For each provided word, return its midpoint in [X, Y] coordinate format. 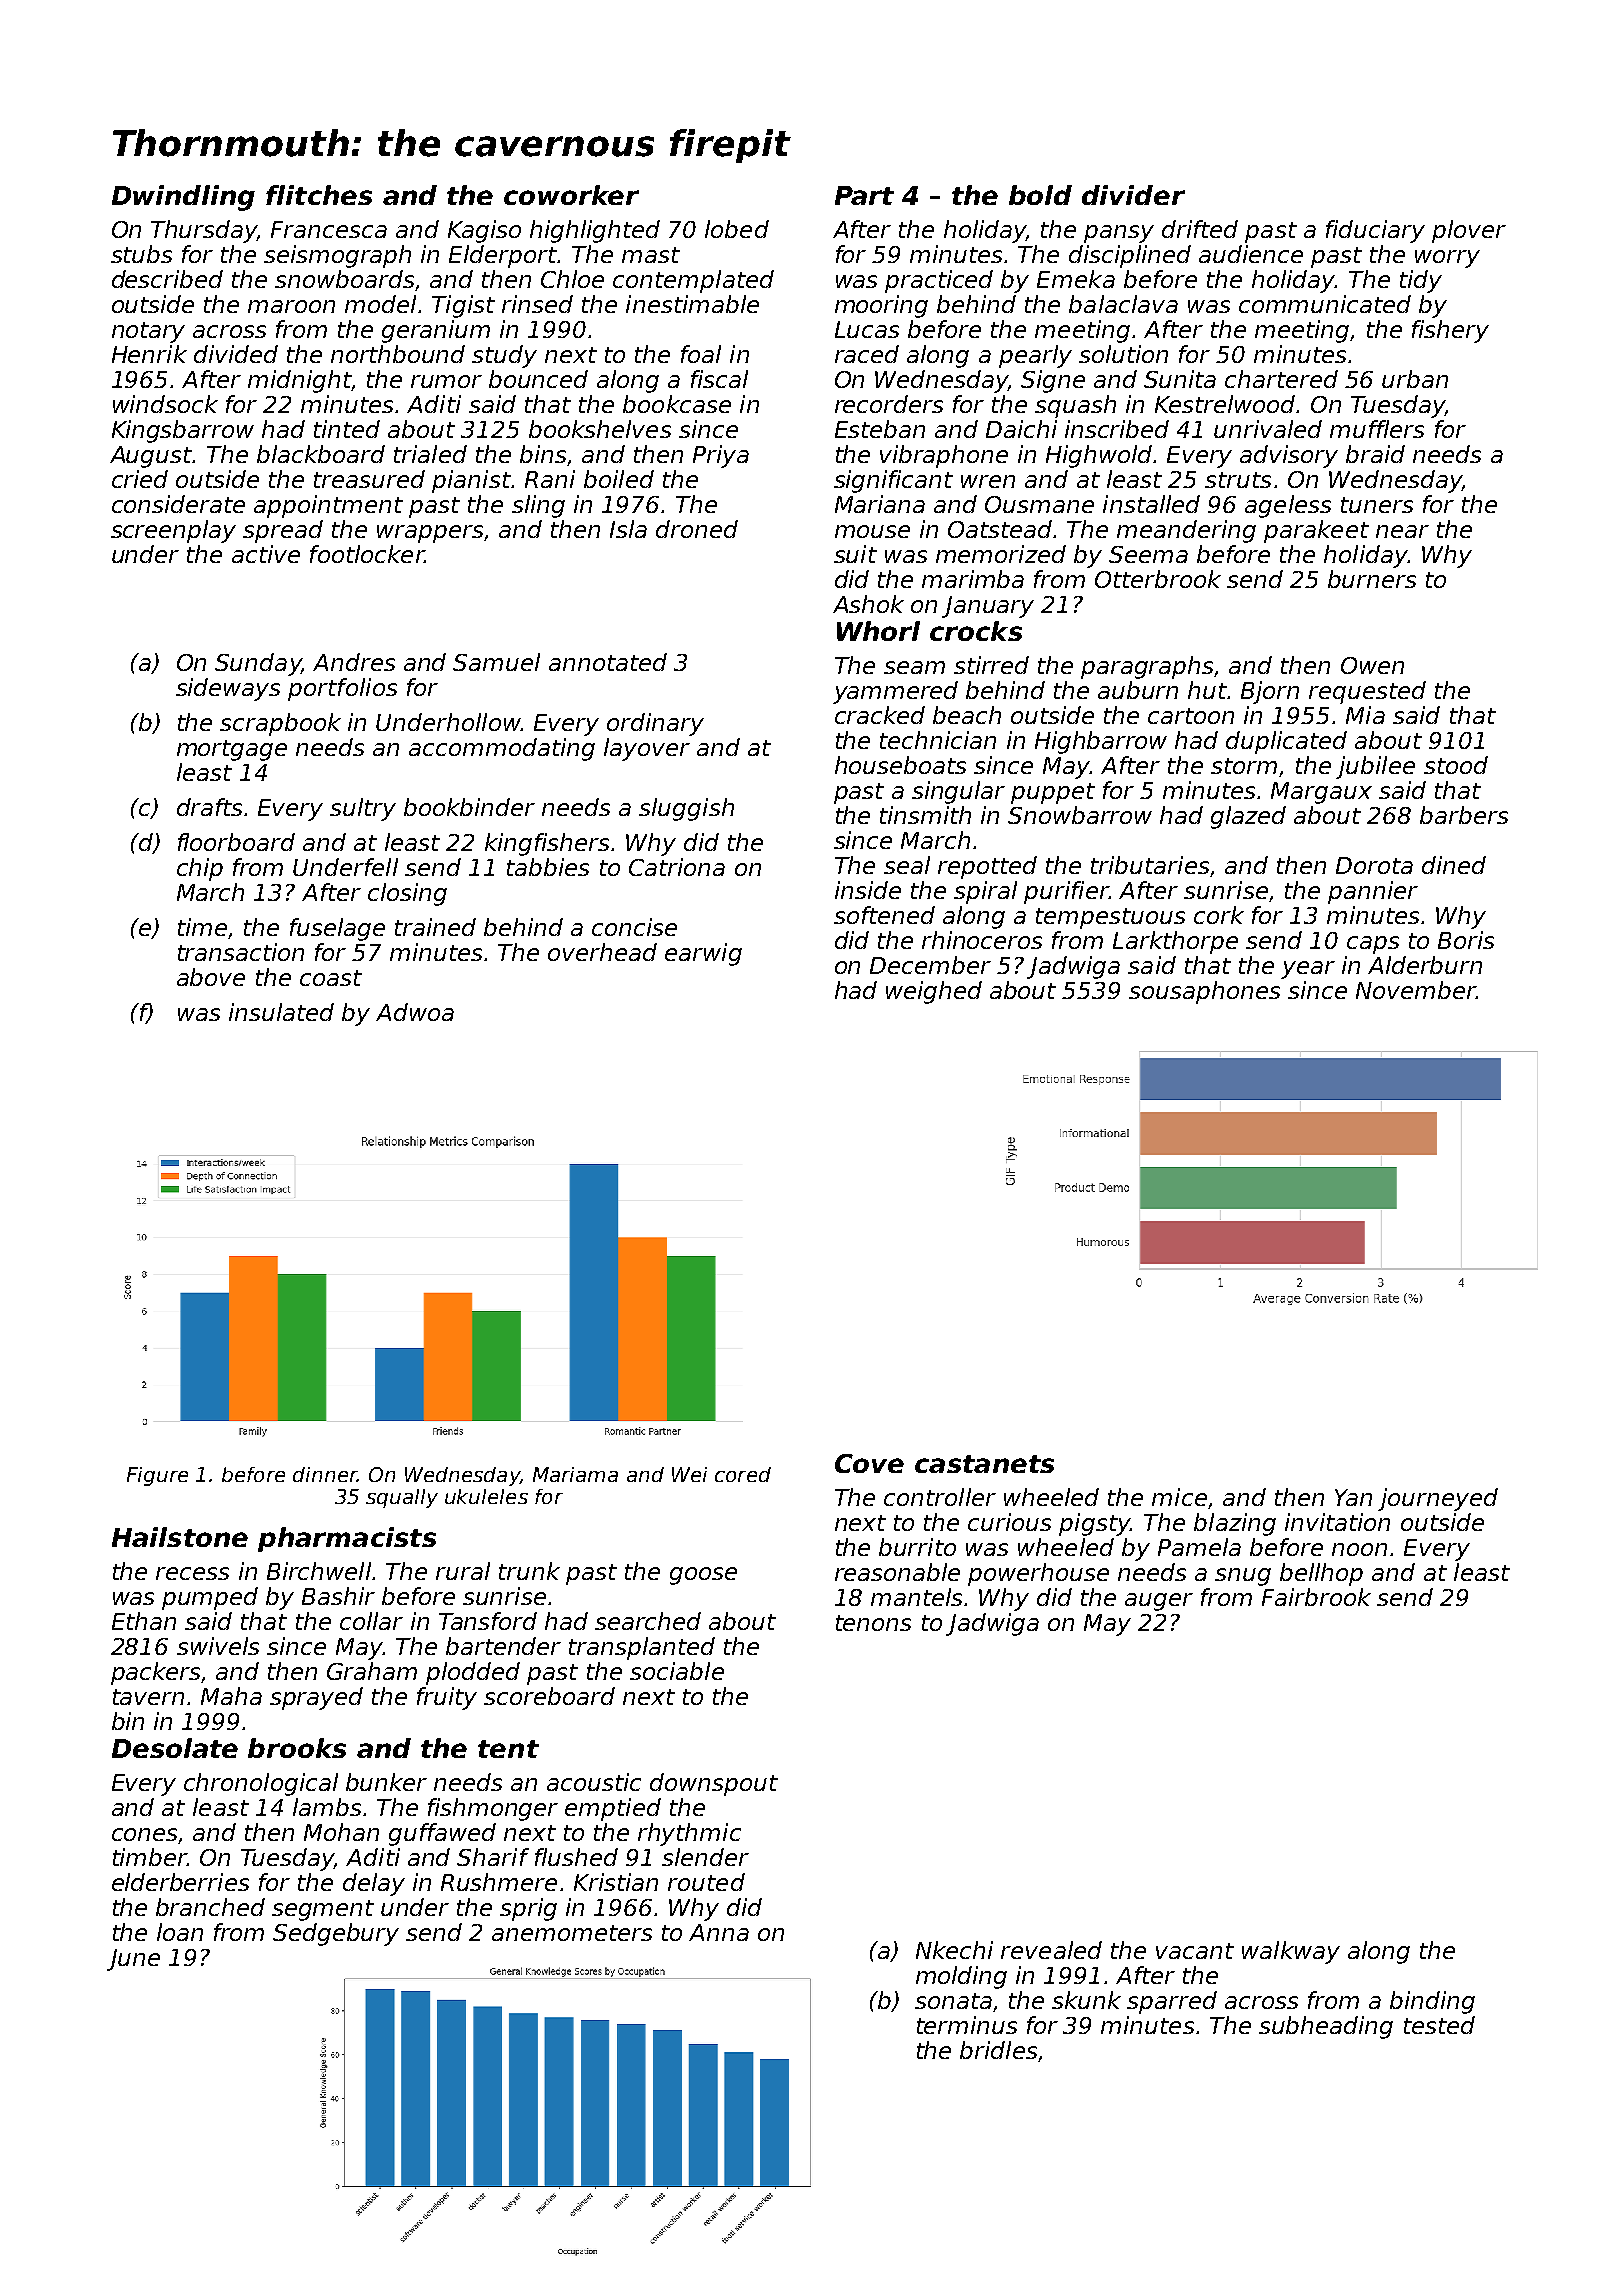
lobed [737, 229]
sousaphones [1204, 992]
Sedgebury [336, 1934]
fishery [1450, 331]
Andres [354, 662]
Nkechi [954, 1950]
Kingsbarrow [183, 431]
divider [1133, 195]
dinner [325, 1474]
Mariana [880, 504]
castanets [984, 1464]
